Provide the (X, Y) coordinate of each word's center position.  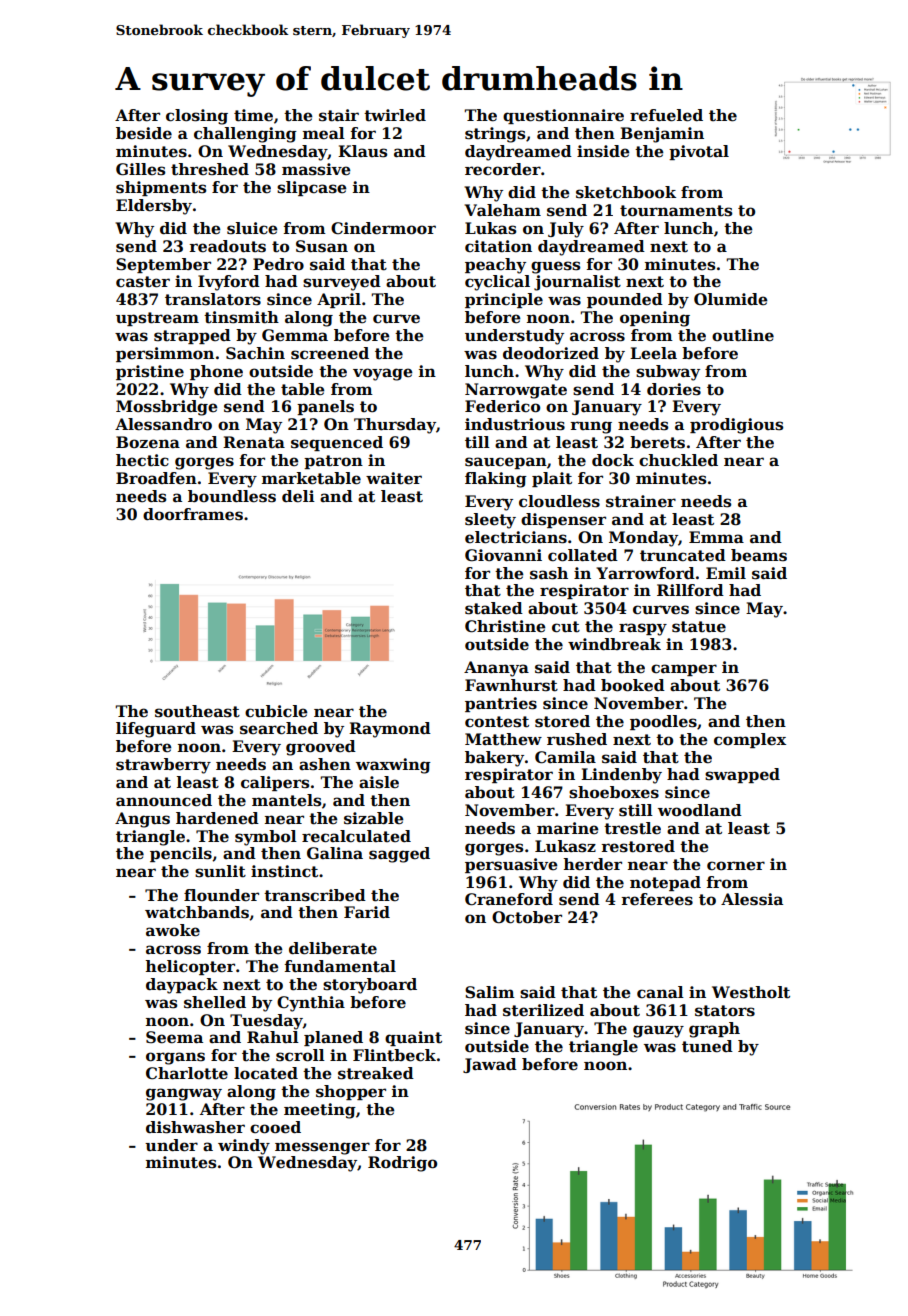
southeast (197, 711)
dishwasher (195, 1127)
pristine (150, 372)
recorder (503, 169)
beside (144, 133)
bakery (494, 759)
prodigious (736, 426)
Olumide (731, 299)
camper (684, 670)
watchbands (197, 912)
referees (657, 899)
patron (333, 462)
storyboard (370, 986)
